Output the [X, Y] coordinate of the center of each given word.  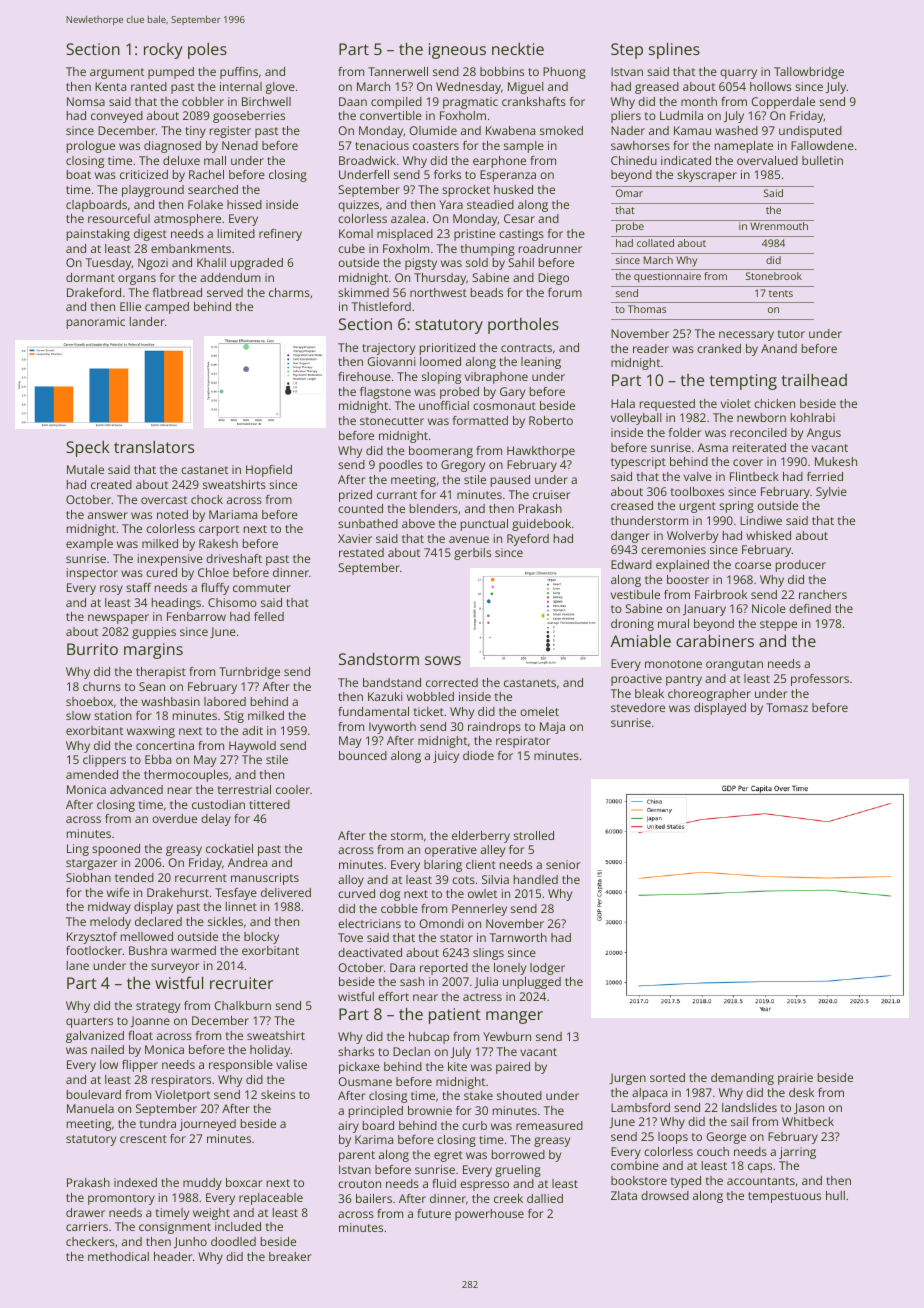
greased [657, 88]
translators [154, 447]
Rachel [206, 174]
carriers [87, 1226]
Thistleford [381, 306]
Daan [353, 101]
